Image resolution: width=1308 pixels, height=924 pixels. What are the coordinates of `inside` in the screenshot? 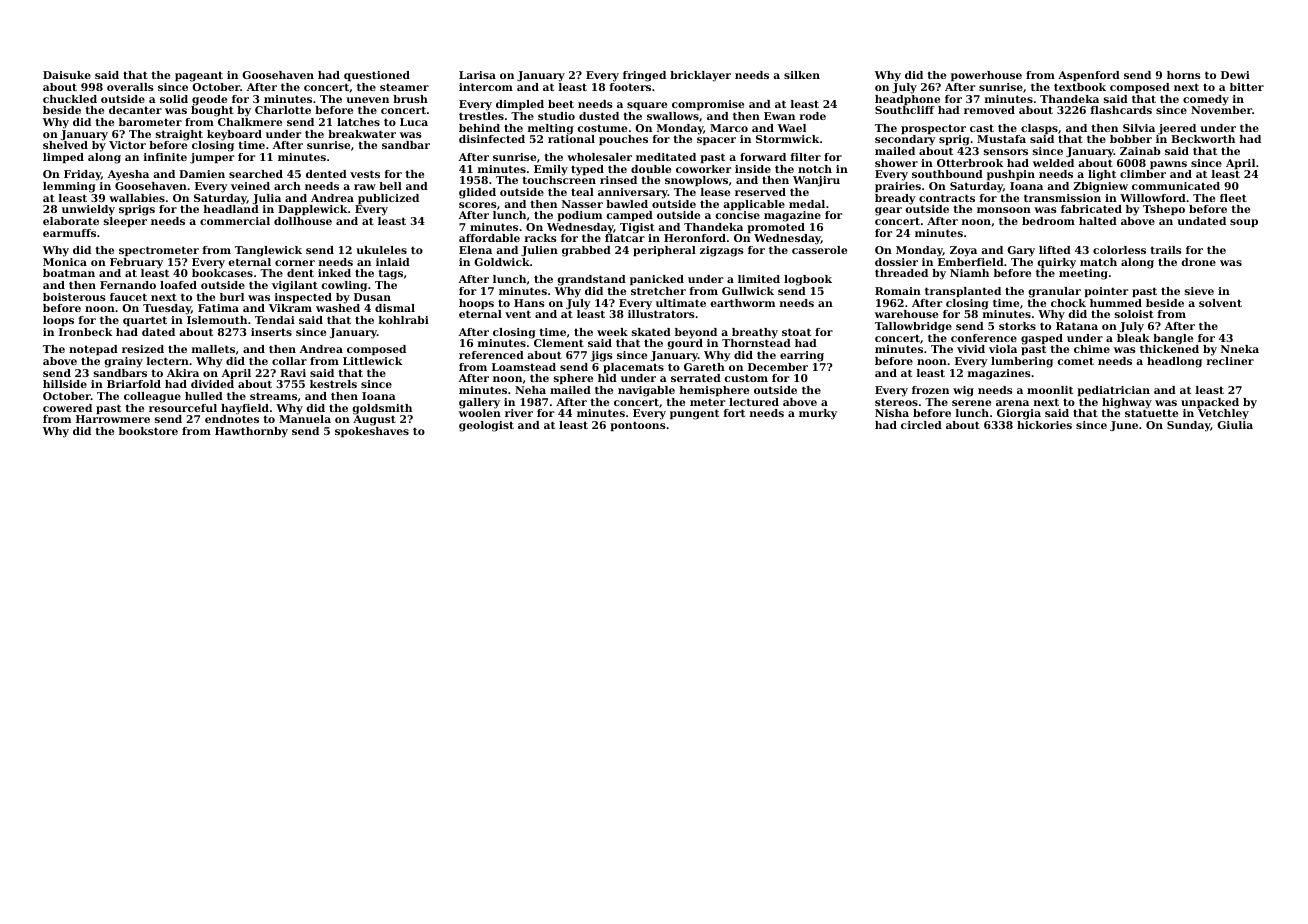 It's located at (753, 169).
